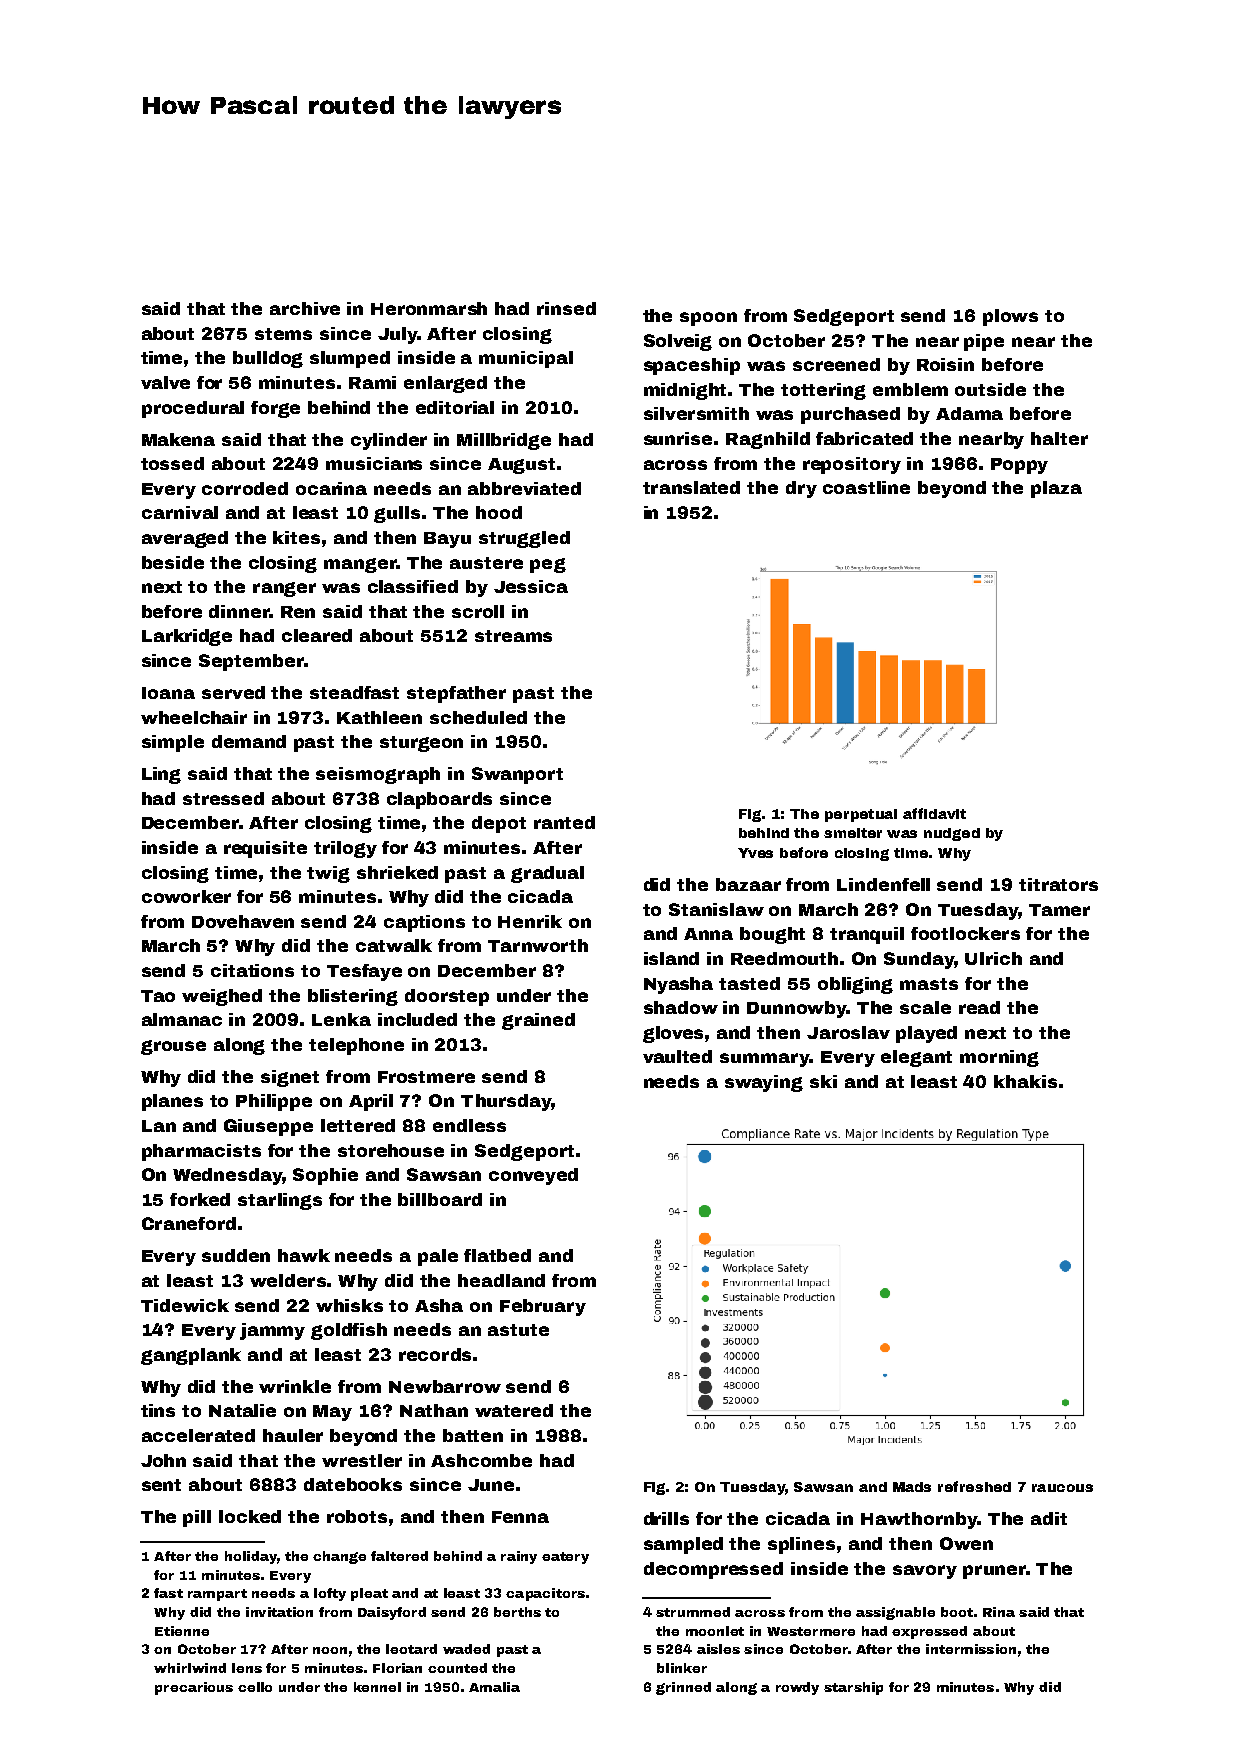 This document has height=1753, width=1240. Describe the element at coordinates (1056, 489) in the document. I see `plaza` at that location.
